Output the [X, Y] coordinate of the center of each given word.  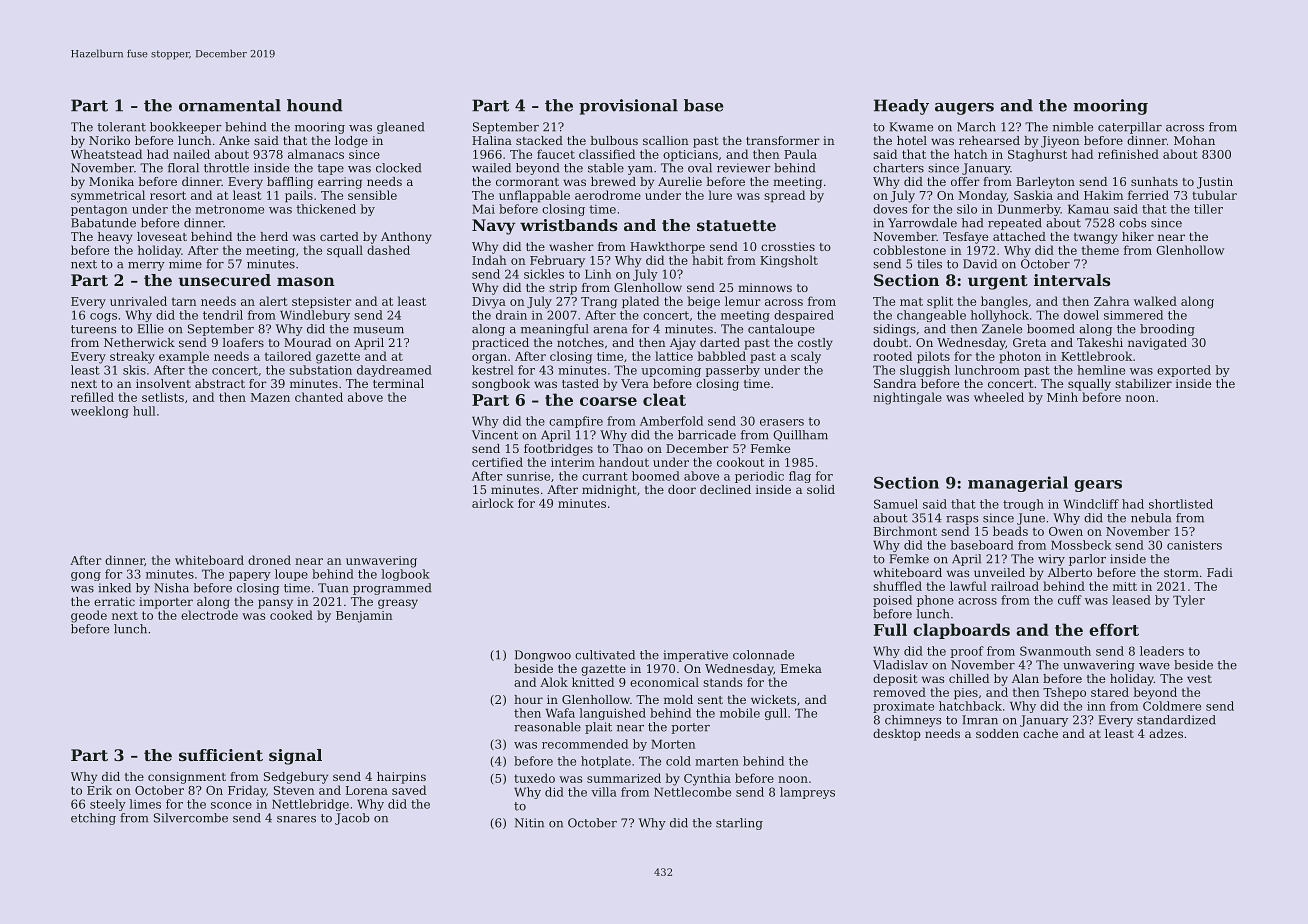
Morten [673, 744]
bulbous [614, 140]
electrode [209, 615]
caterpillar [1130, 128]
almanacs [316, 154]
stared [1110, 692]
